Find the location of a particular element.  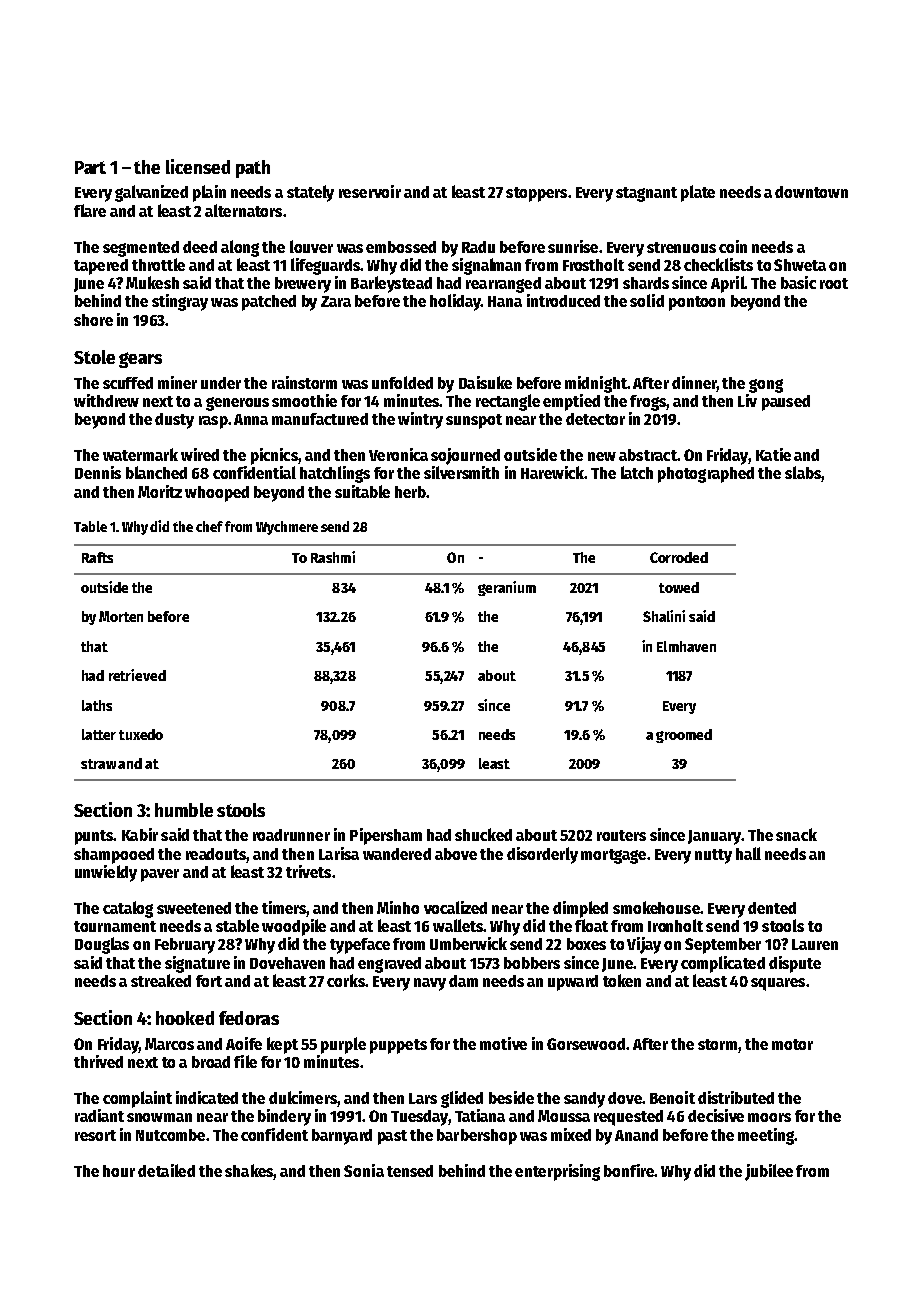

signalman is located at coordinates (486, 266).
